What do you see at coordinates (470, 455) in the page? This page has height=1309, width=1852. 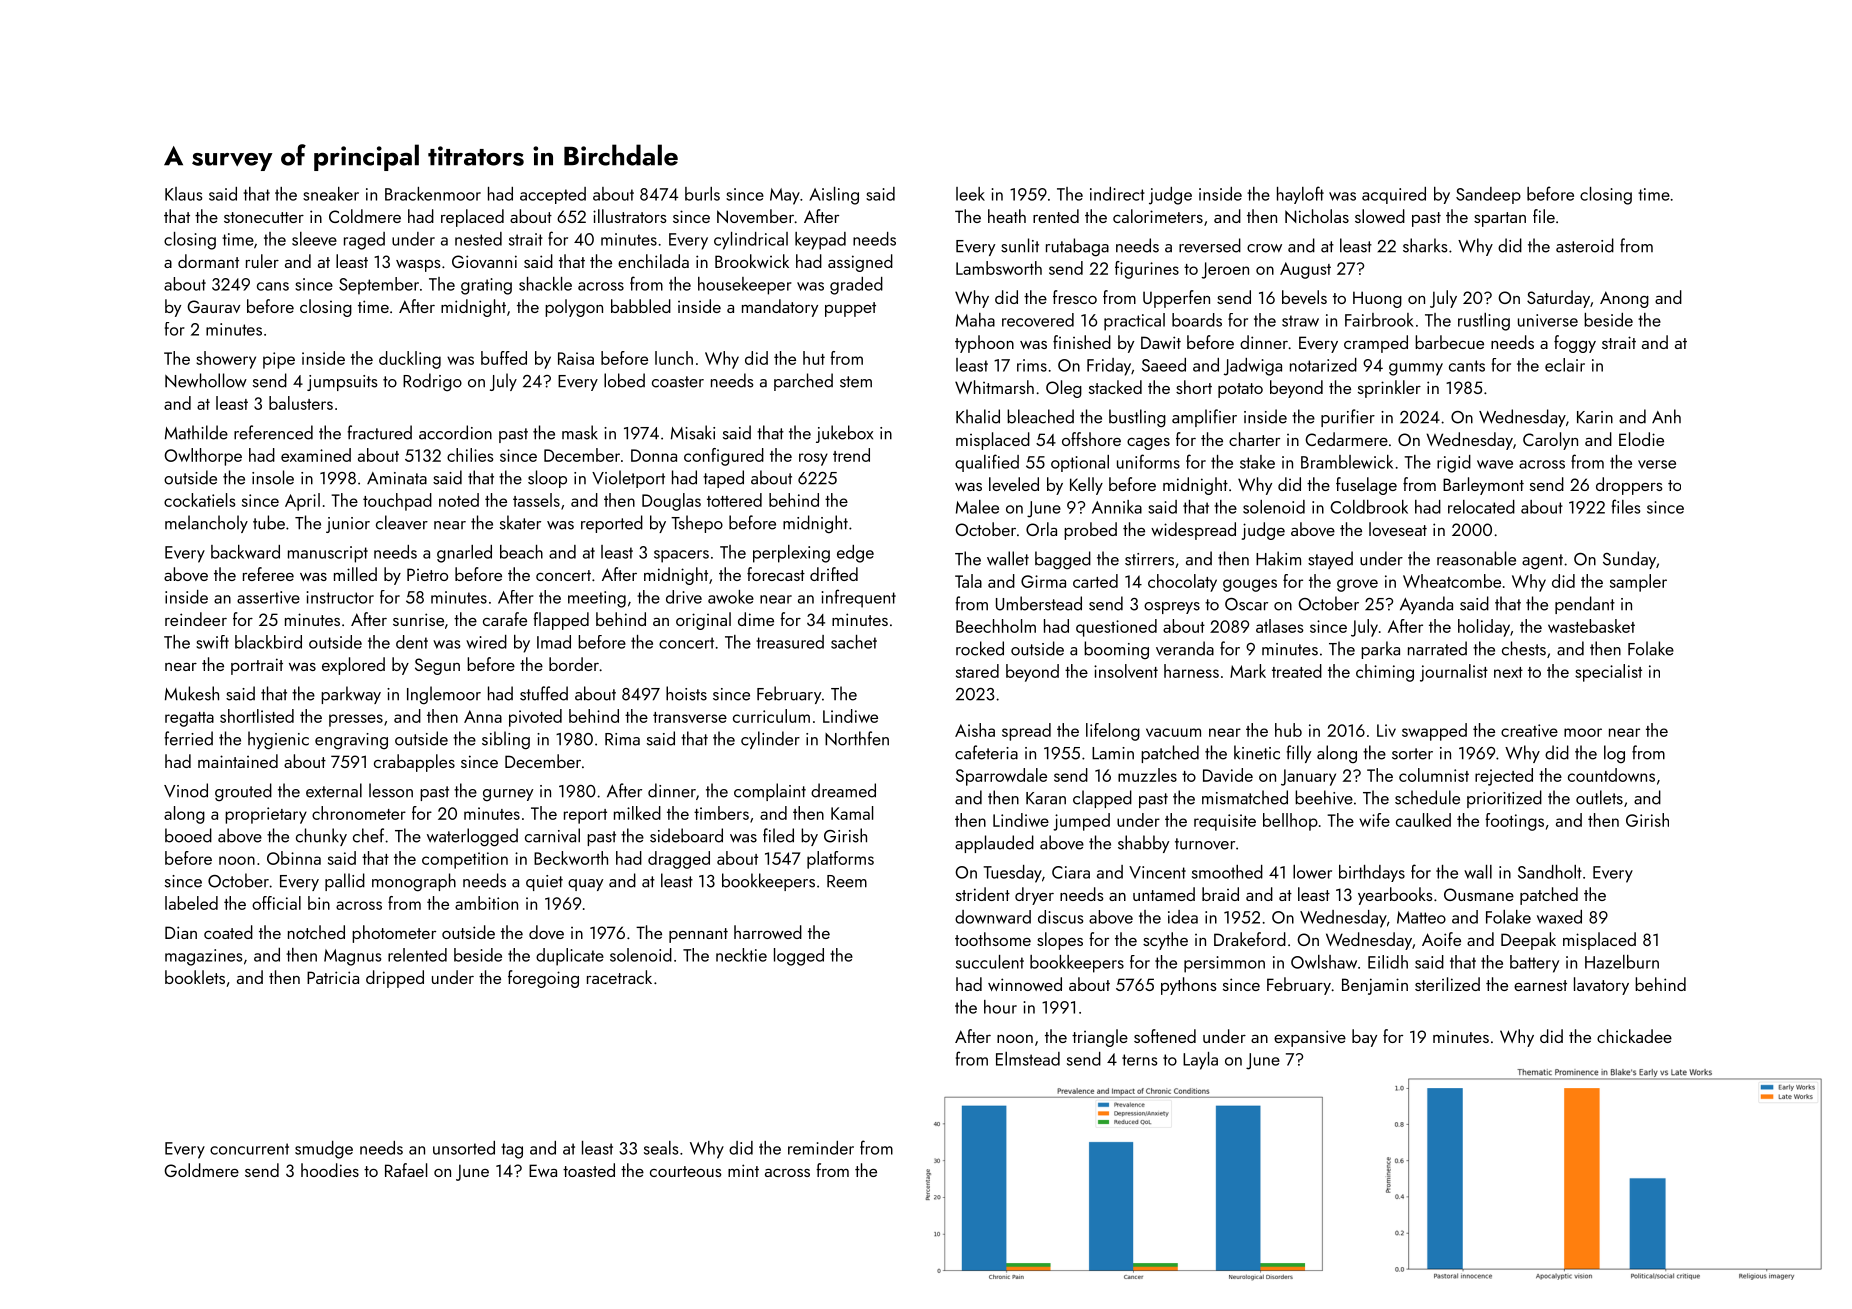 I see `chilies` at bounding box center [470, 455].
